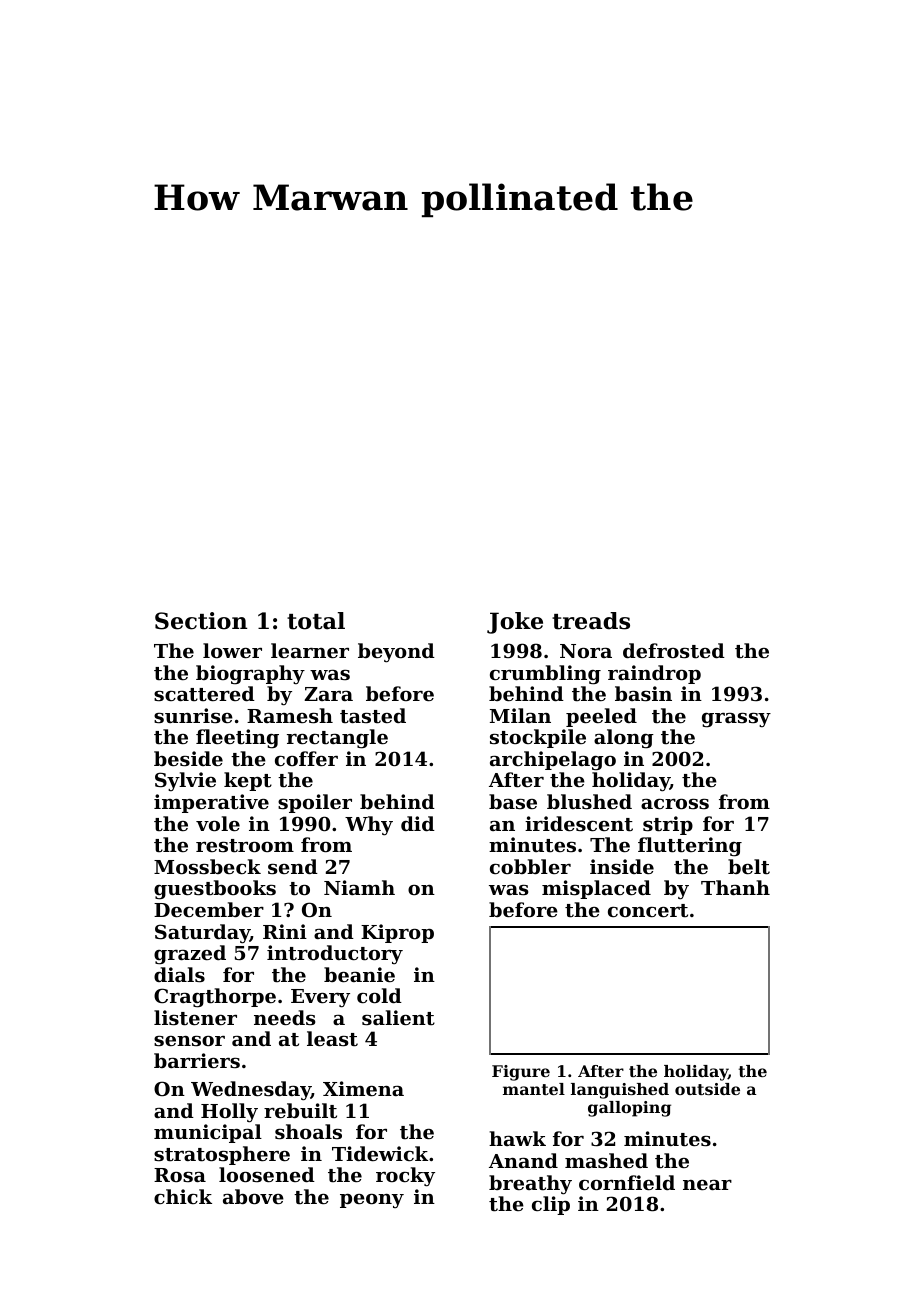 The height and width of the image is (1311, 924). I want to click on inside, so click(622, 866).
